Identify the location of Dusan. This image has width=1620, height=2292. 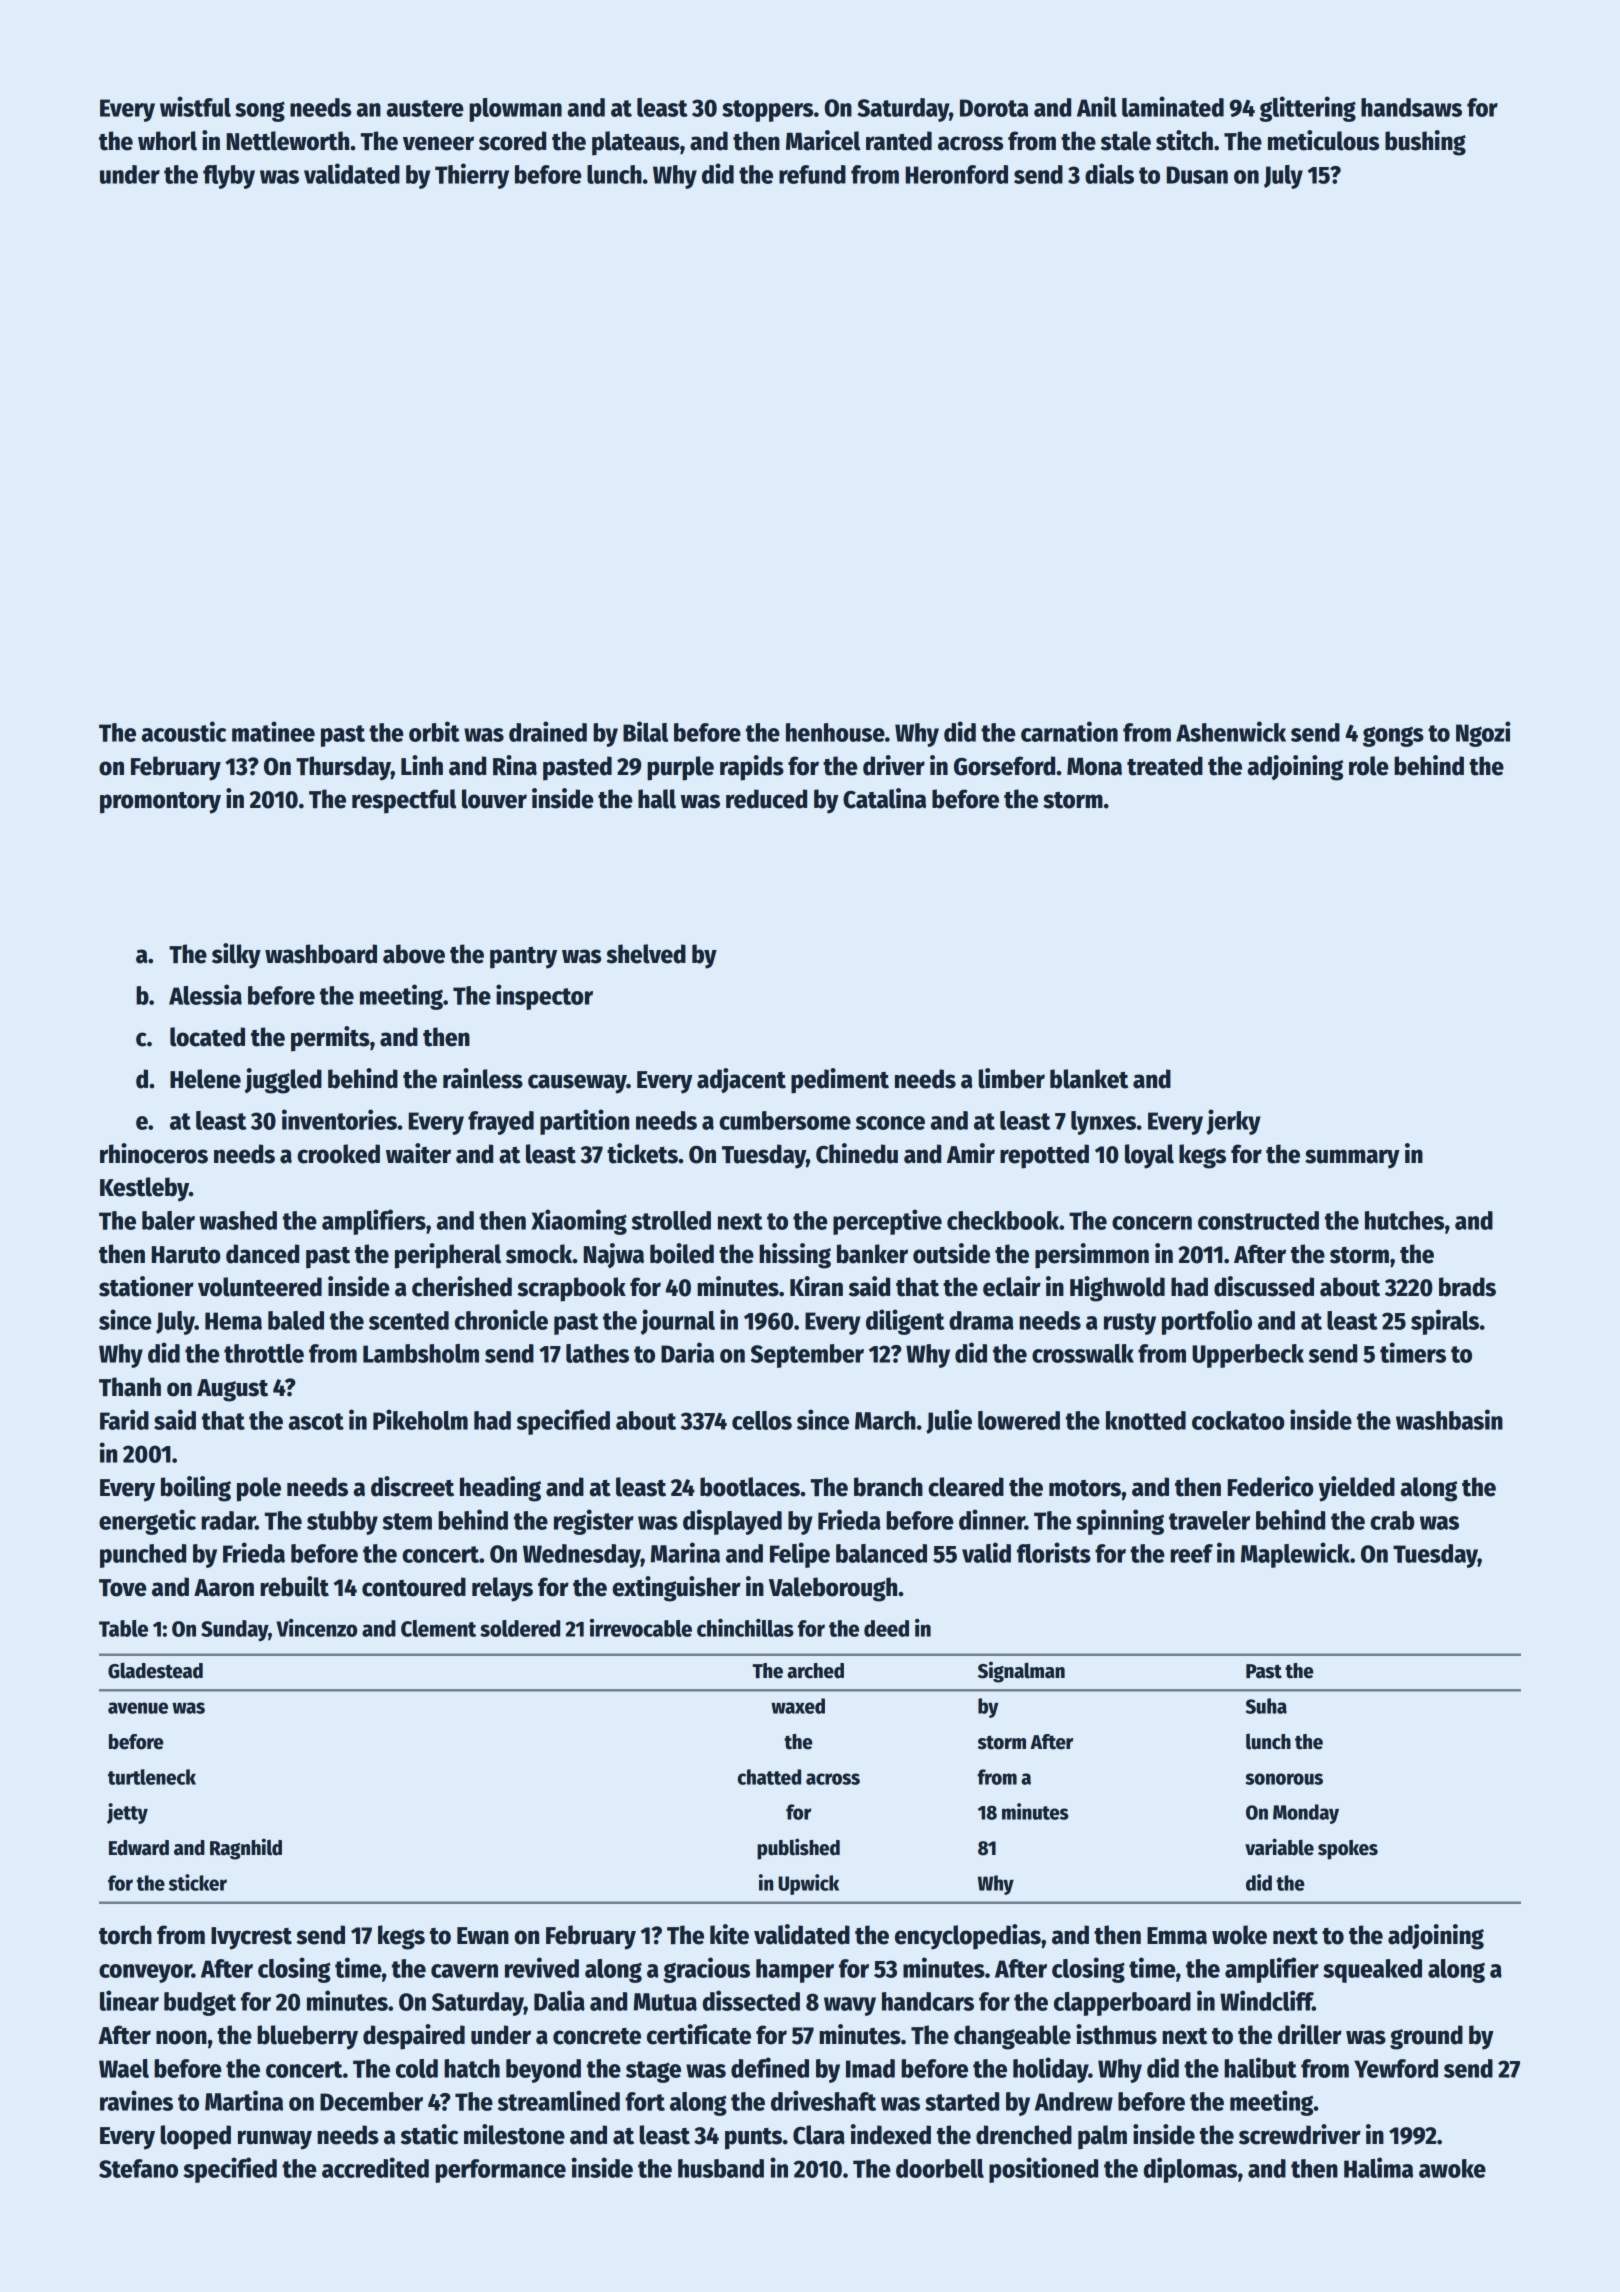
(1197, 175).
